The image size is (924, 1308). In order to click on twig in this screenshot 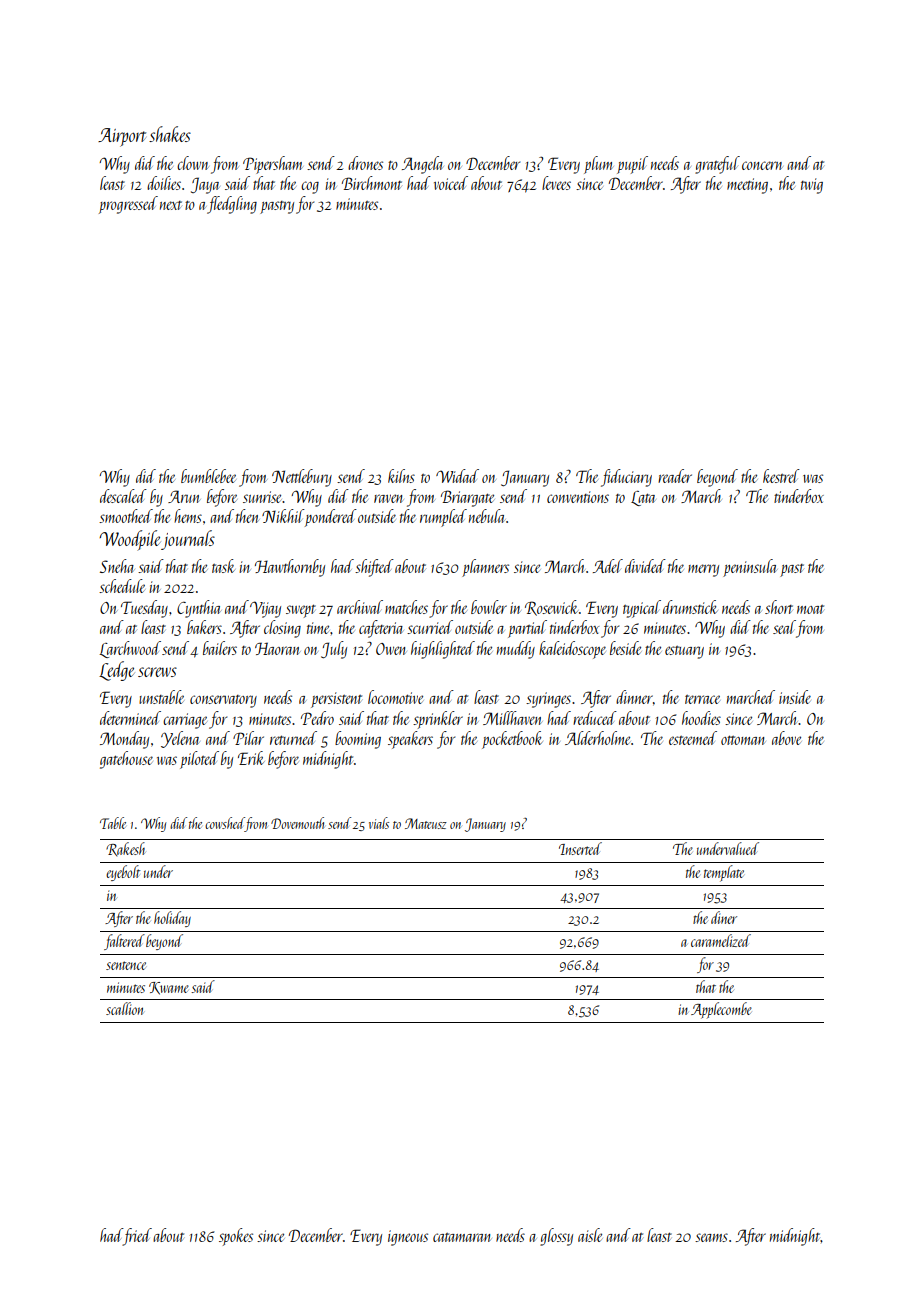, I will do `click(812, 186)`.
